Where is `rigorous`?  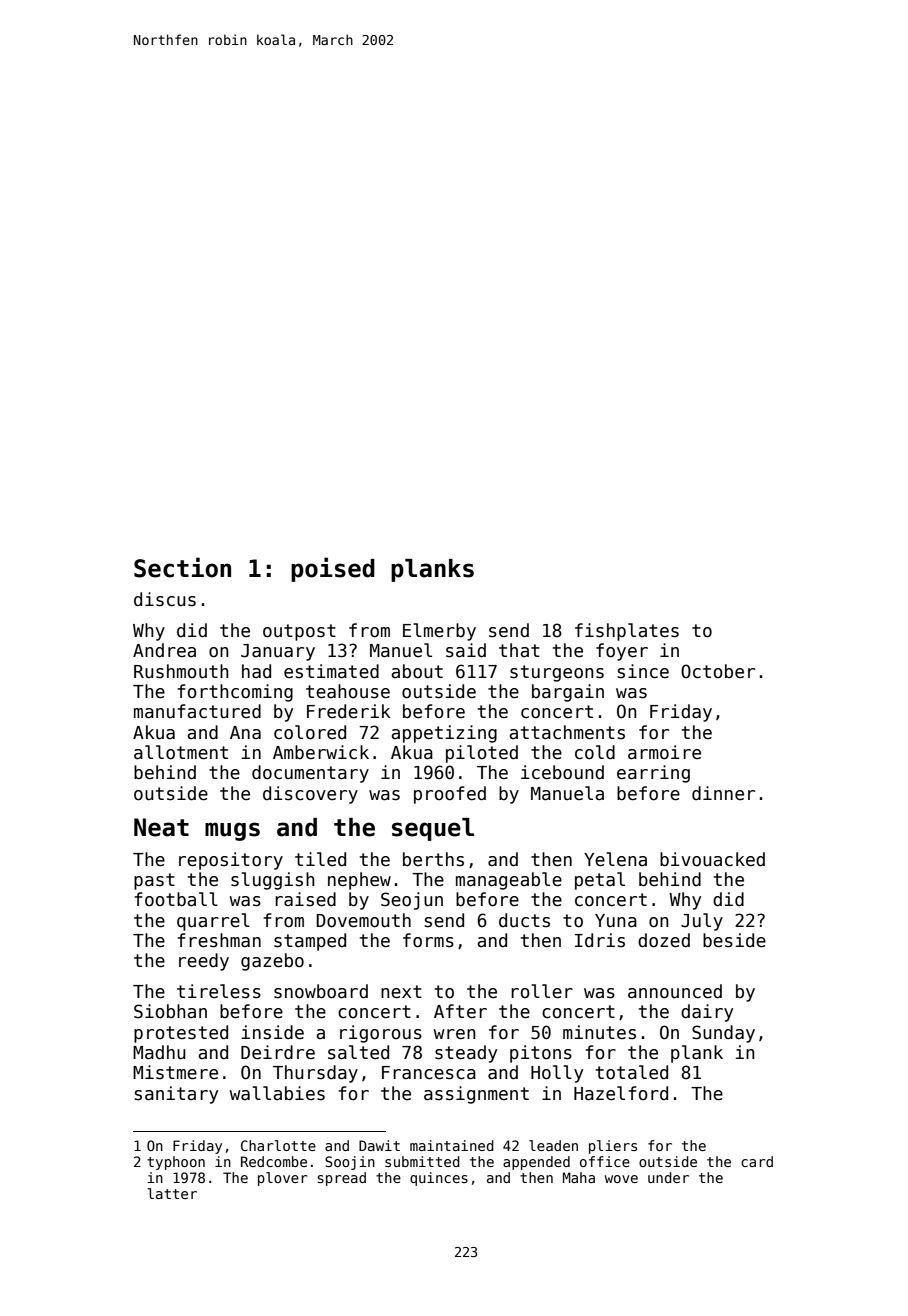 rigorous is located at coordinates (381, 1034).
